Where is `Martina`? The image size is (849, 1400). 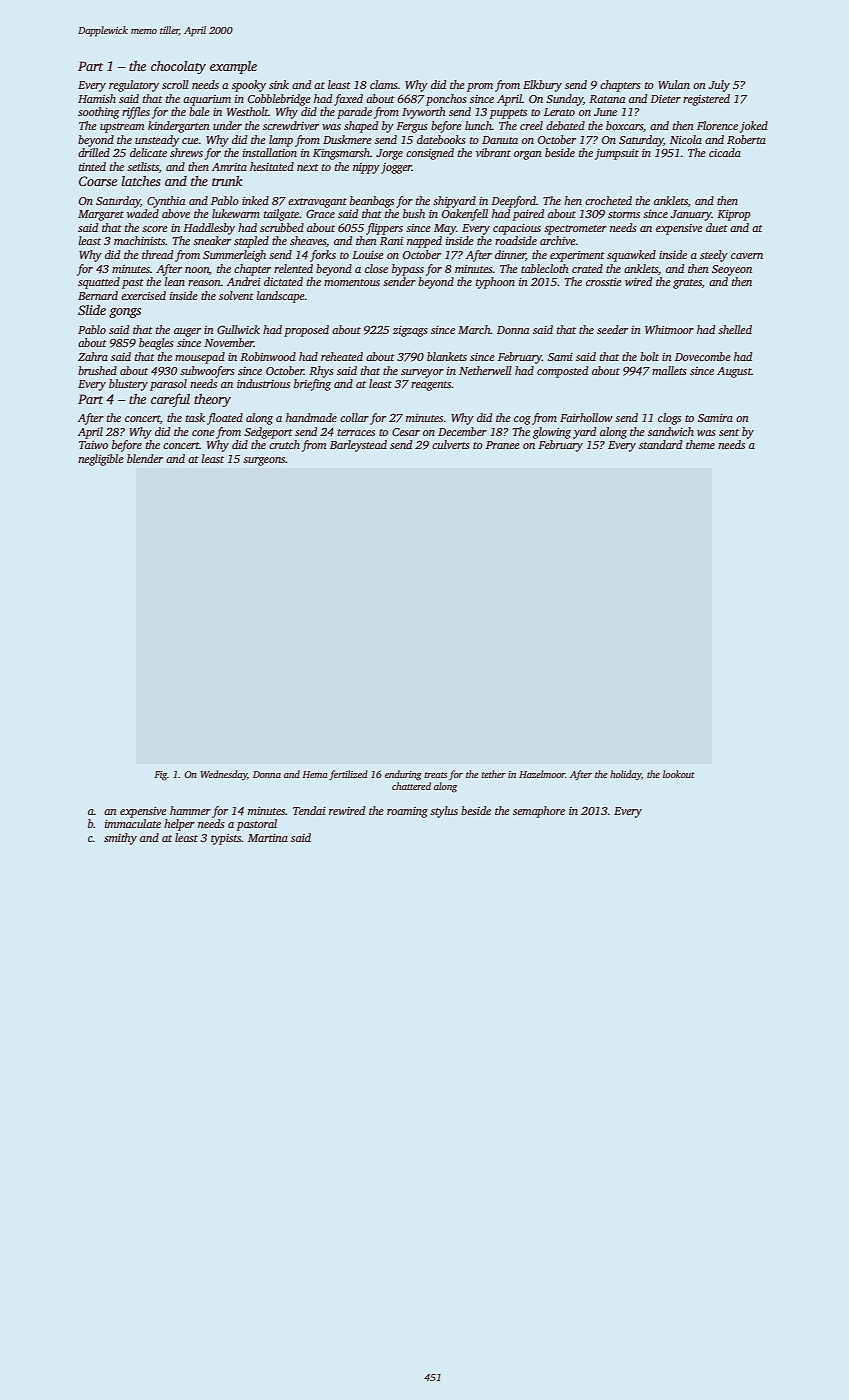 Martina is located at coordinates (268, 838).
